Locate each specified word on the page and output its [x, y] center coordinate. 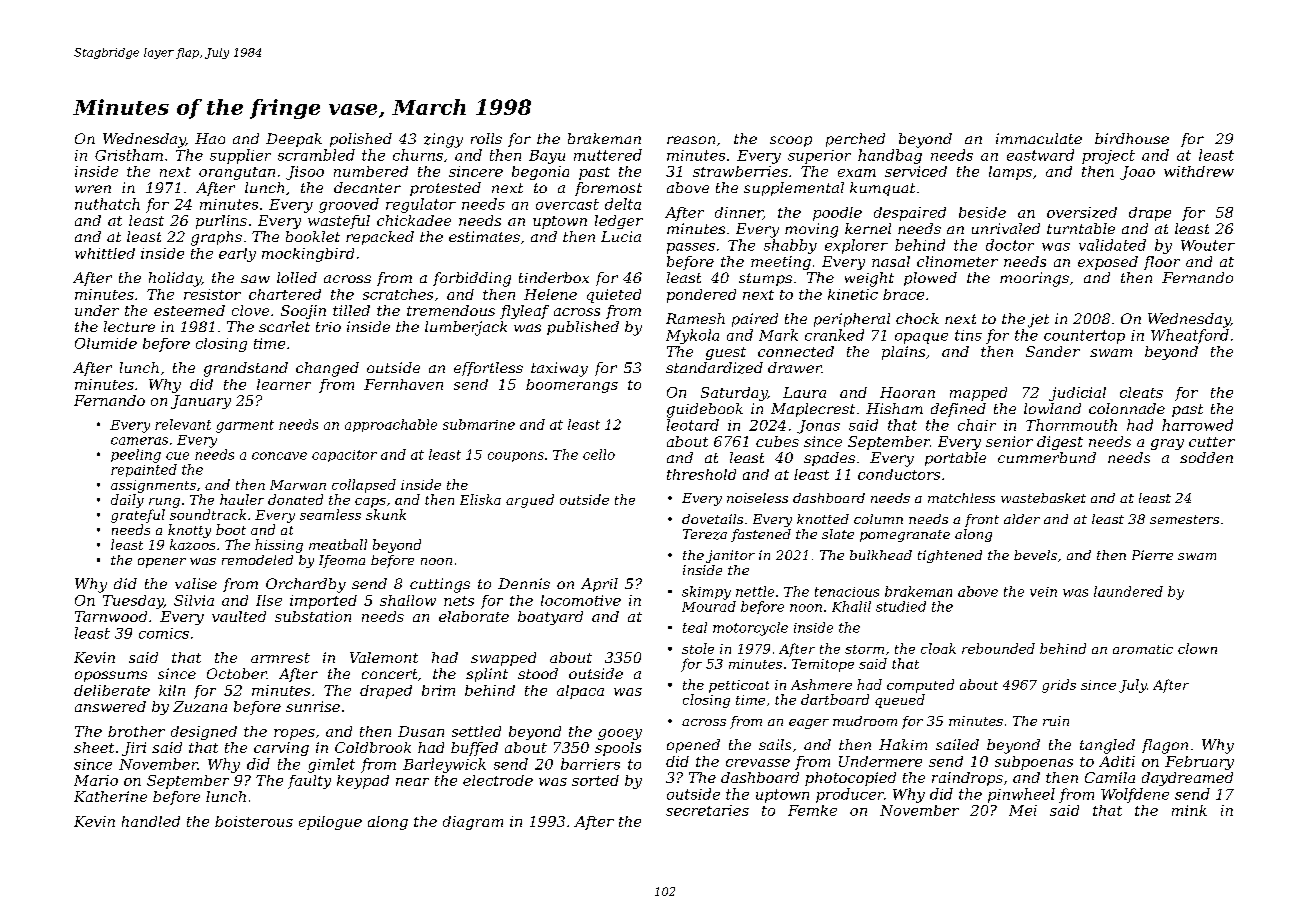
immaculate [1039, 138]
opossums [111, 676]
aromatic [1143, 649]
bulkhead [881, 555]
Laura [804, 392]
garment [245, 426]
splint [487, 675]
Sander [1053, 351]
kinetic [853, 294]
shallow [408, 600]
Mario [96, 780]
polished [361, 140]
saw [255, 279]
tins [968, 335]
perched [855, 140]
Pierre [1152, 555]
